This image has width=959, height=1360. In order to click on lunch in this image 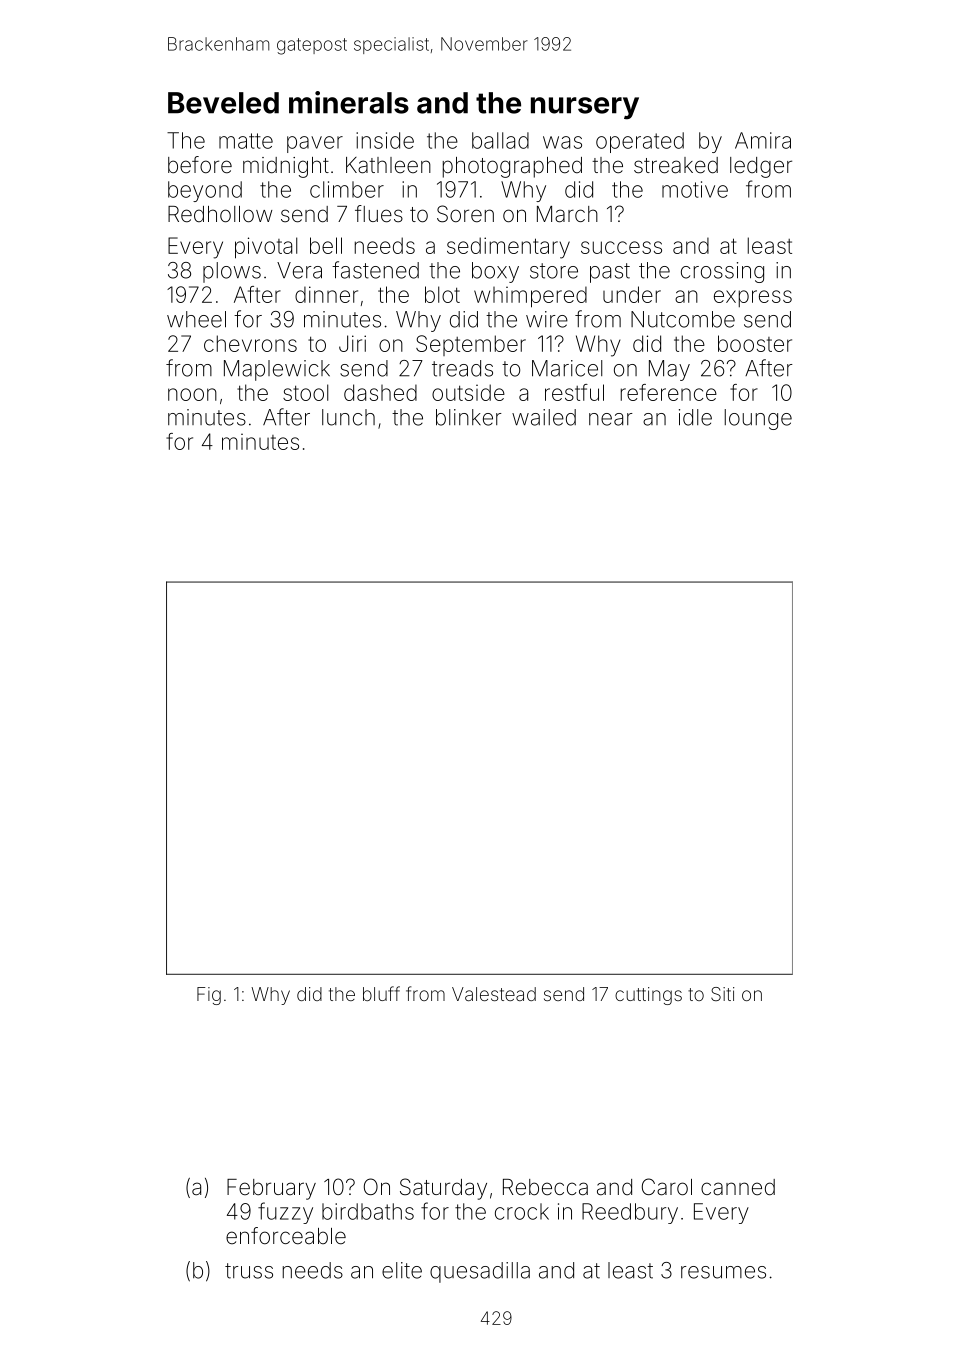, I will do `click(348, 417)`.
